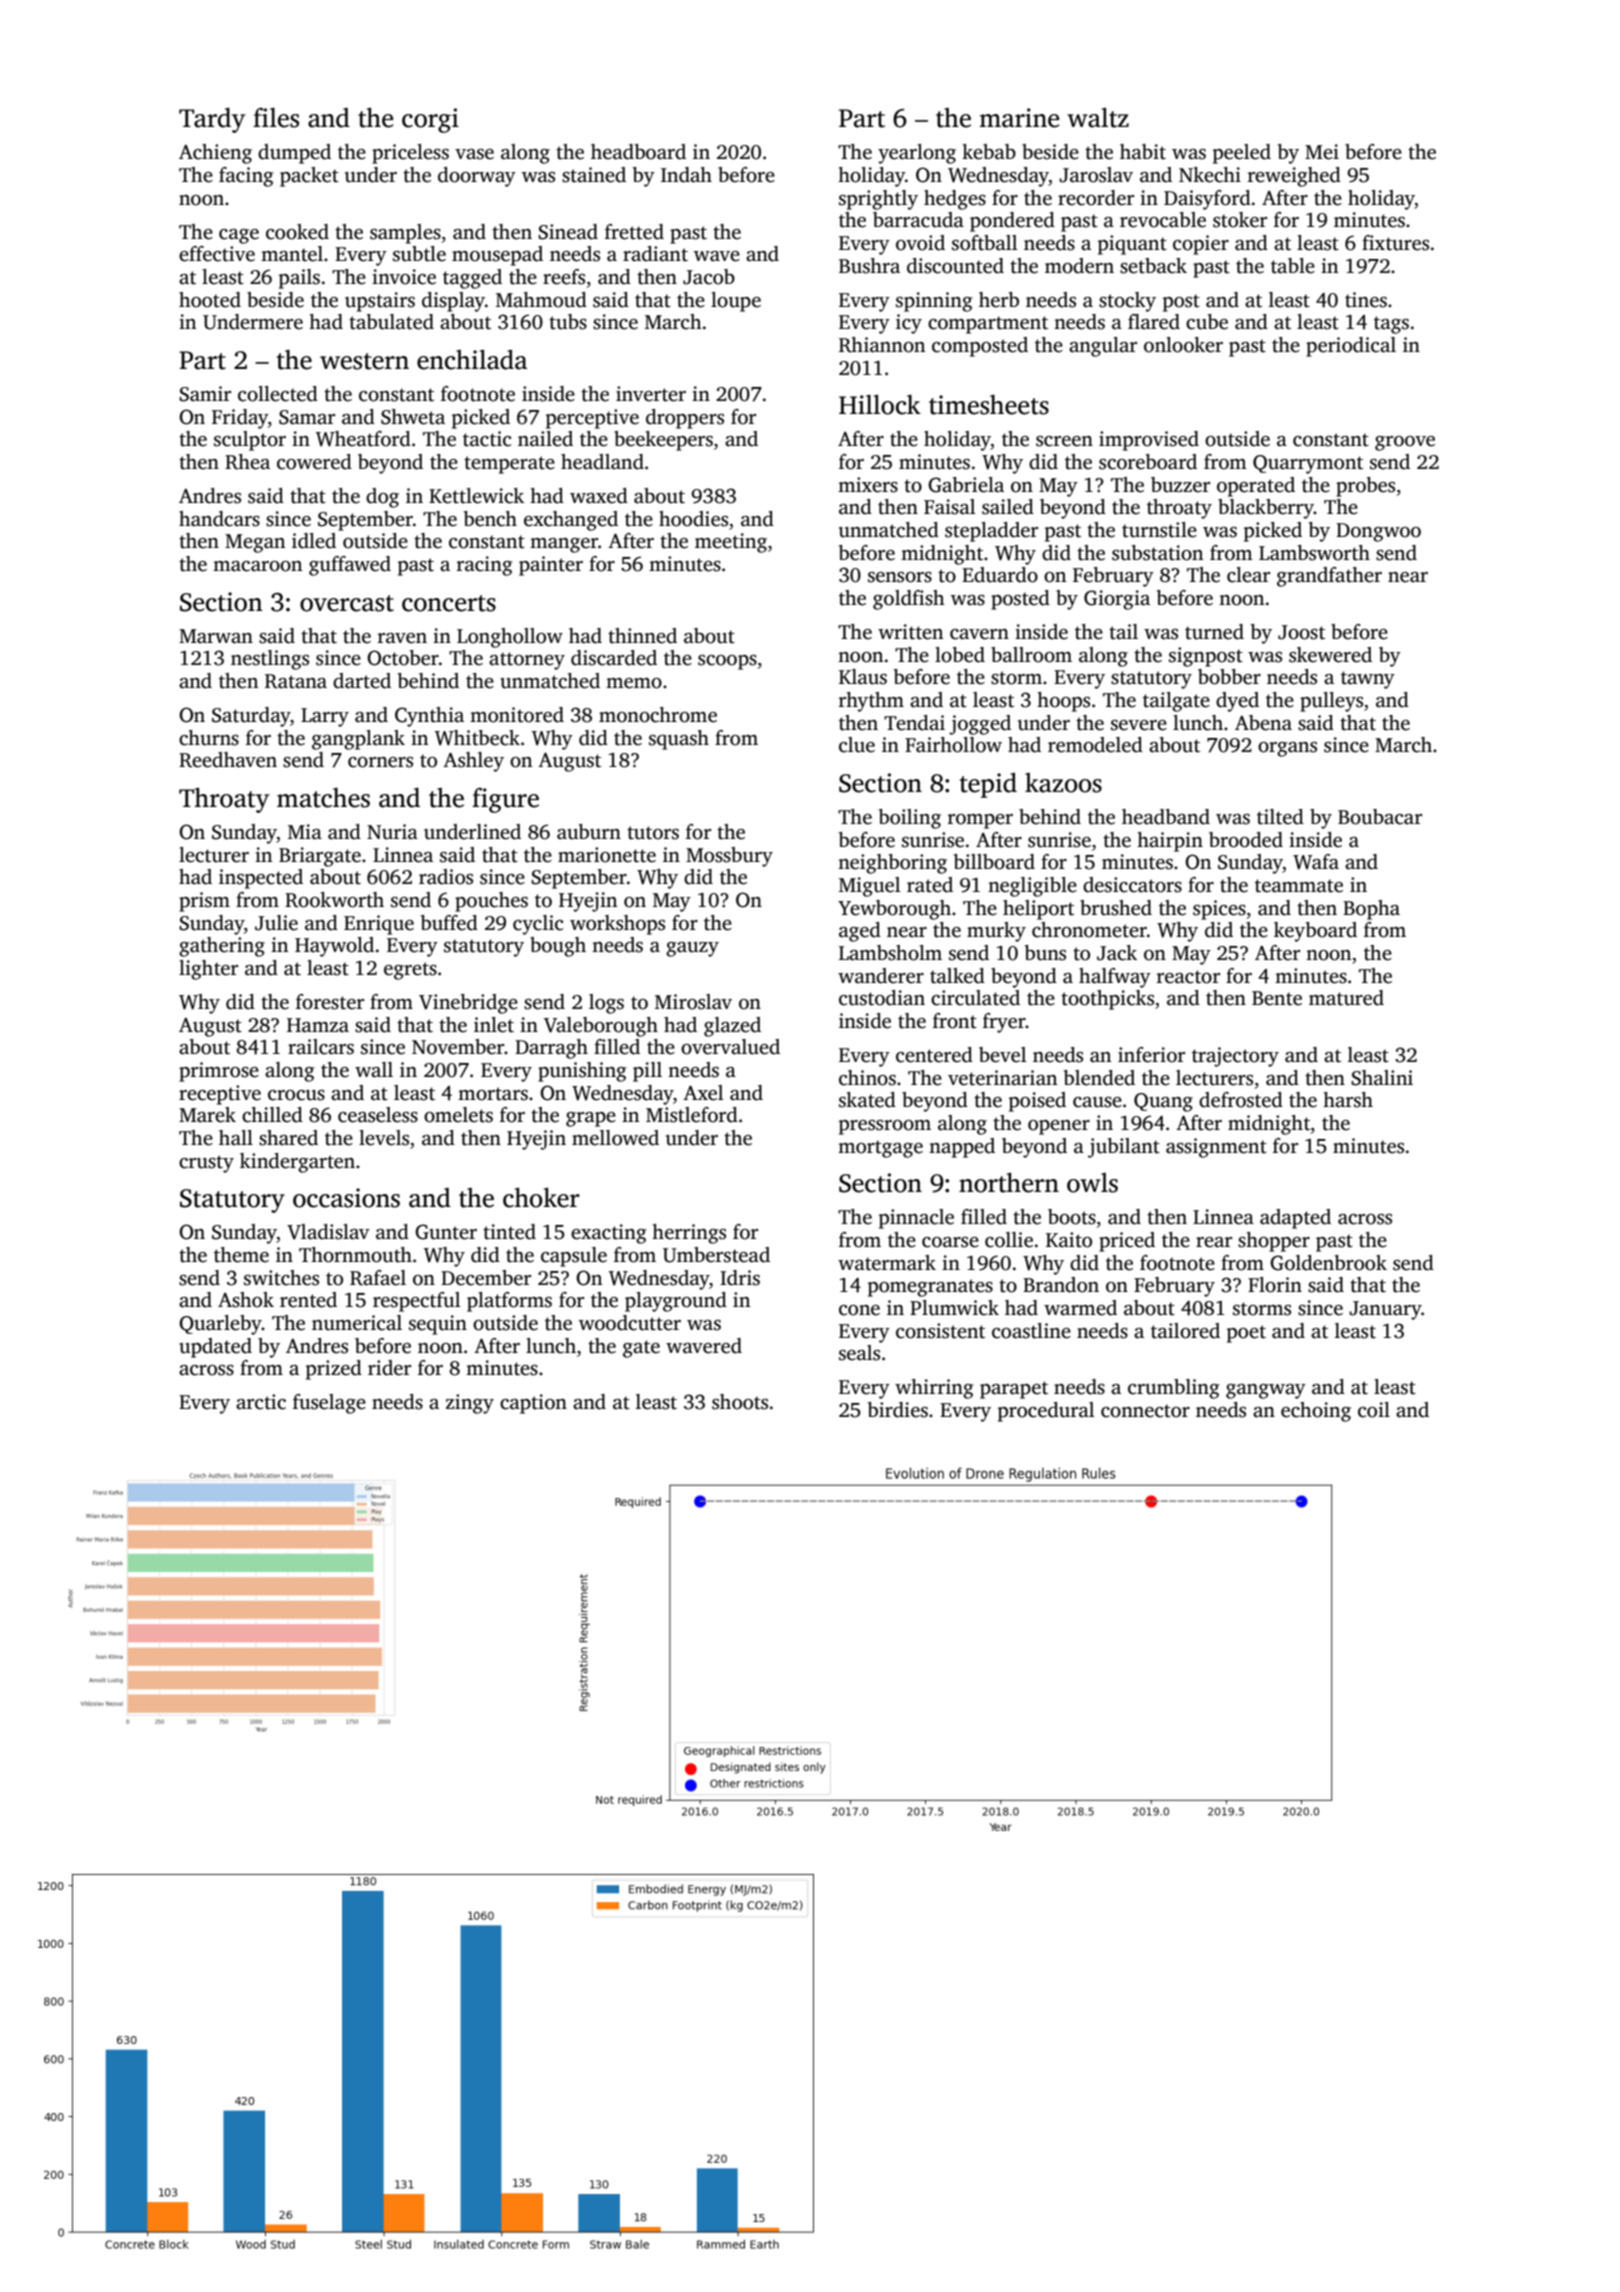  I want to click on shoots, so click(740, 1402).
